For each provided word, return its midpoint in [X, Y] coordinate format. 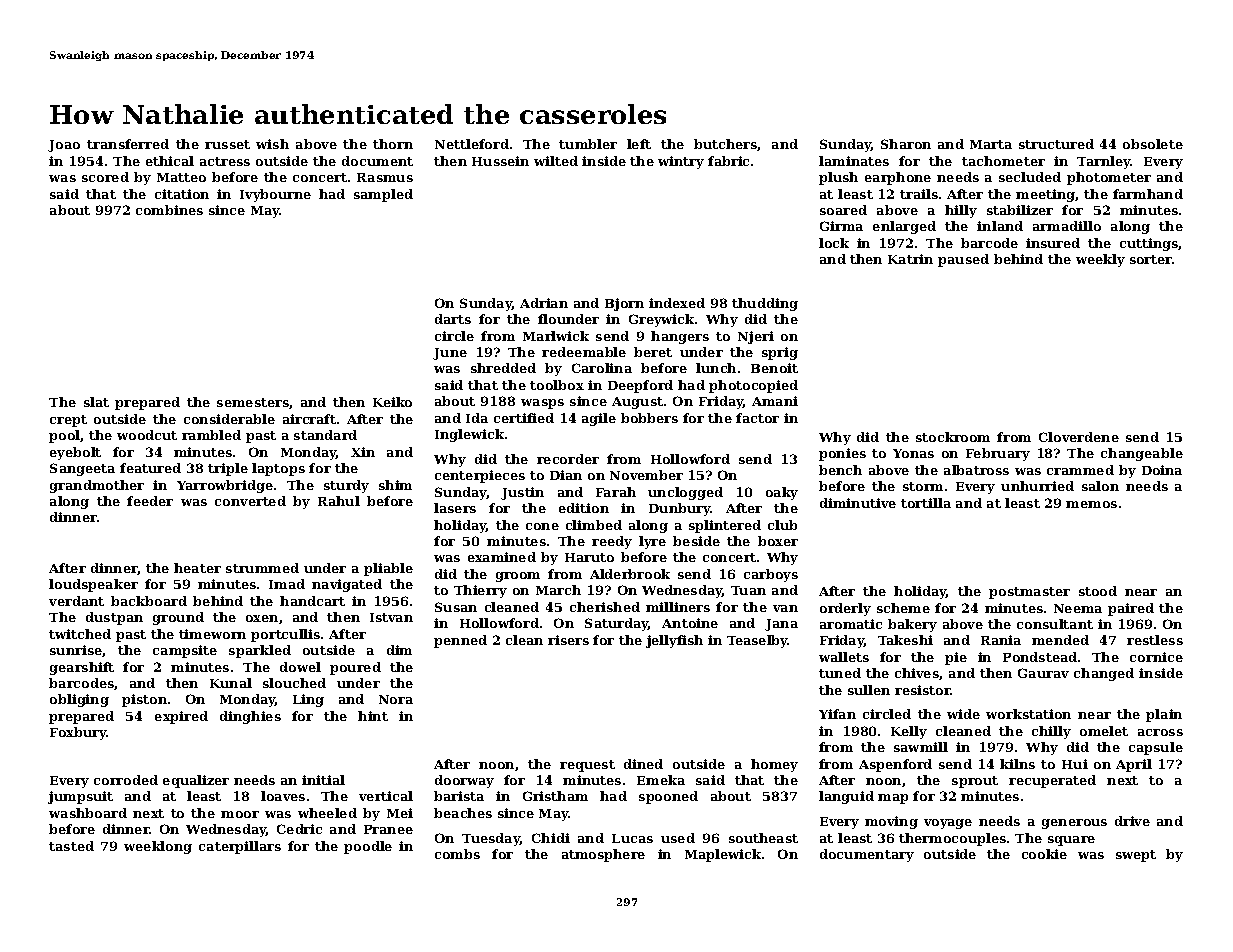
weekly [1100, 260]
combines [169, 210]
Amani [775, 401]
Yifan [837, 714]
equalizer [196, 781]
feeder [150, 501]
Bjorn [624, 304]
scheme [903, 608]
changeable [1142, 454]
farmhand [1148, 194]
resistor [923, 690]
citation [182, 194]
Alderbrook [630, 574]
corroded [126, 780]
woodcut [147, 435]
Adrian [544, 303]
